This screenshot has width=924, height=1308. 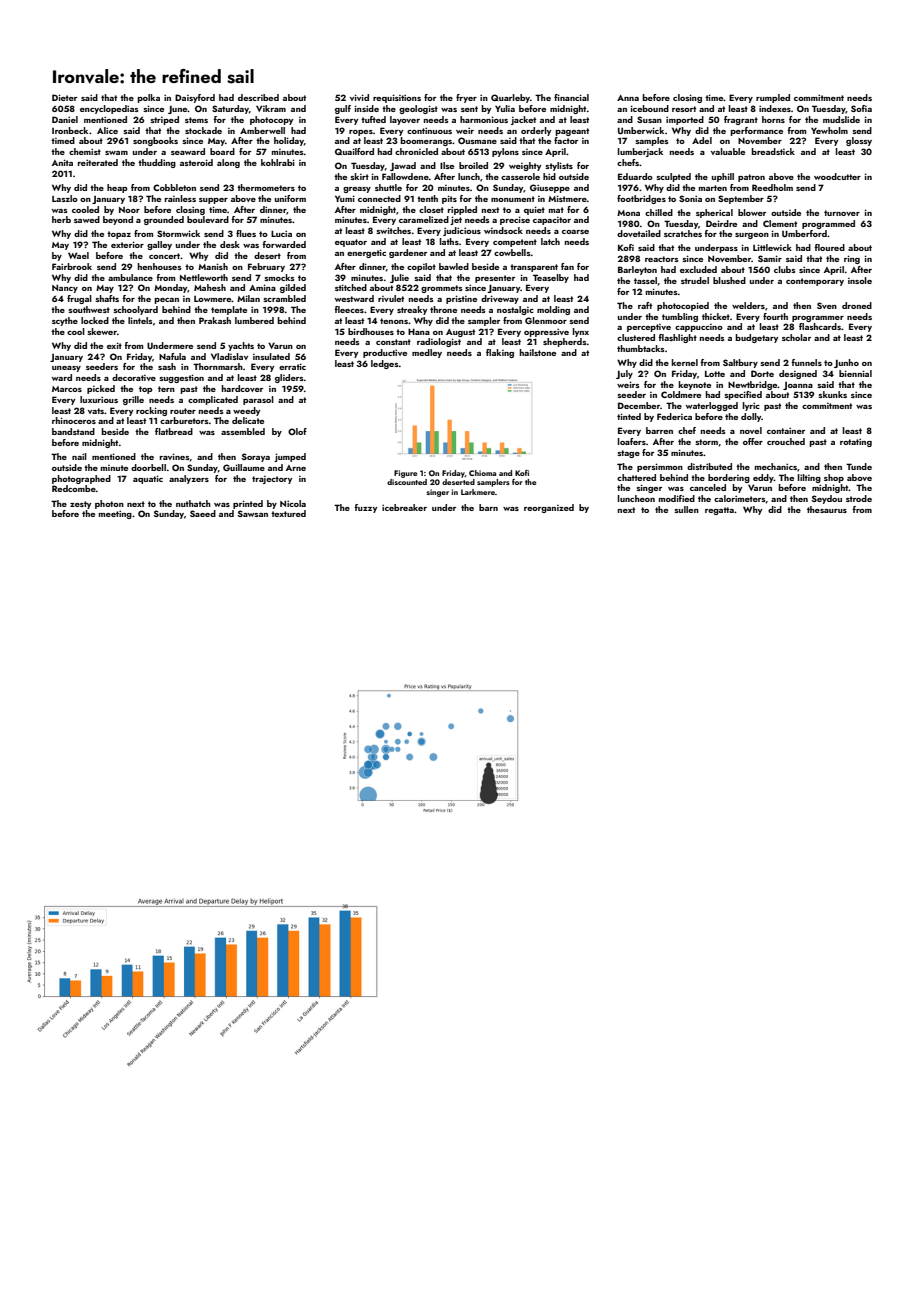 What do you see at coordinates (419, 331) in the screenshot?
I see `Hana` at bounding box center [419, 331].
